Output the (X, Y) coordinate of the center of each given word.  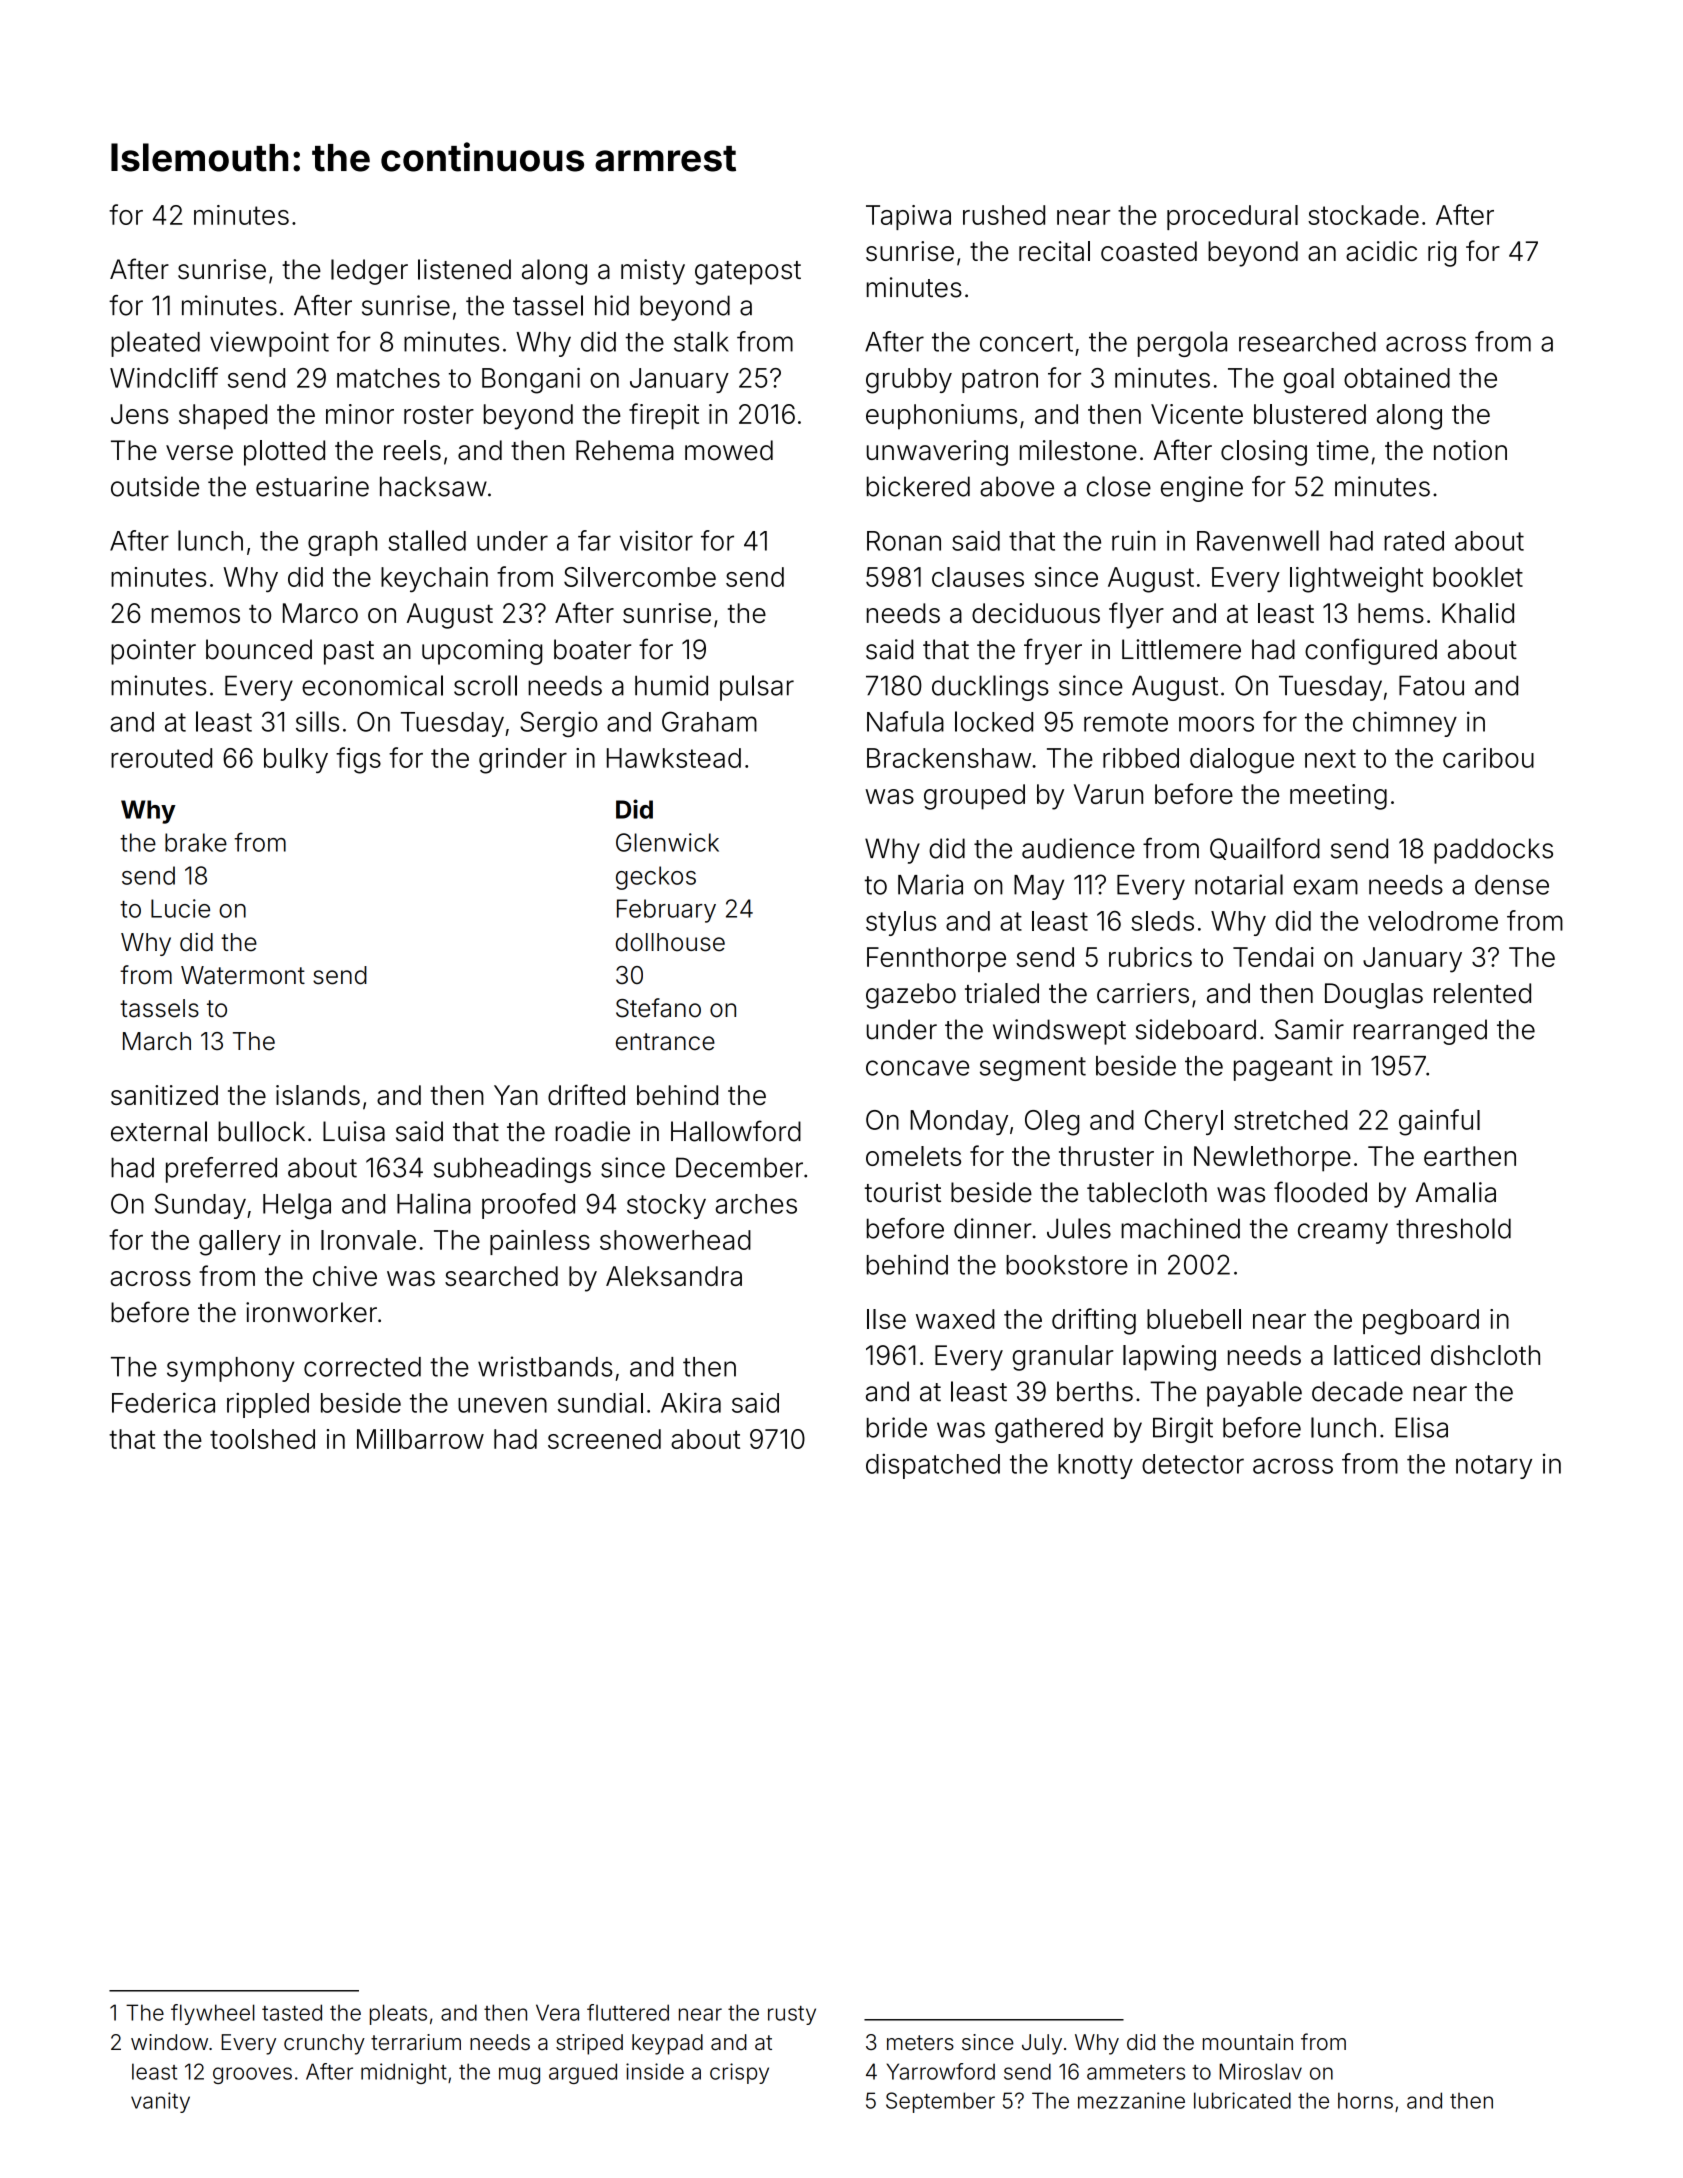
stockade (1363, 215)
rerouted (161, 758)
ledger (369, 272)
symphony (230, 1369)
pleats (398, 2014)
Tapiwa (908, 217)
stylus (901, 923)
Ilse (886, 1319)
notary (1494, 1467)
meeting (1338, 797)
